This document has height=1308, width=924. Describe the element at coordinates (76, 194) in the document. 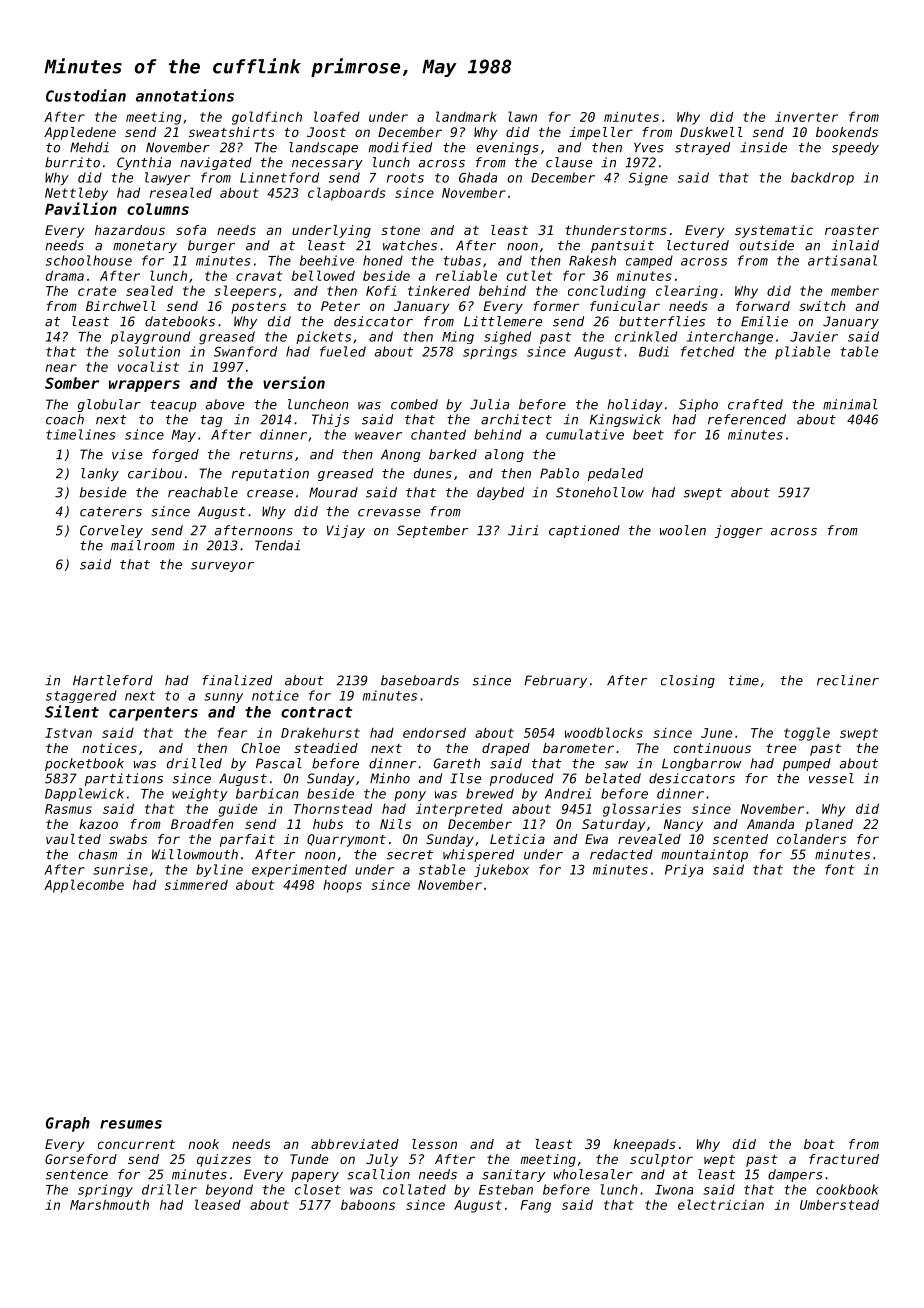

I see `Nettleby` at that location.
